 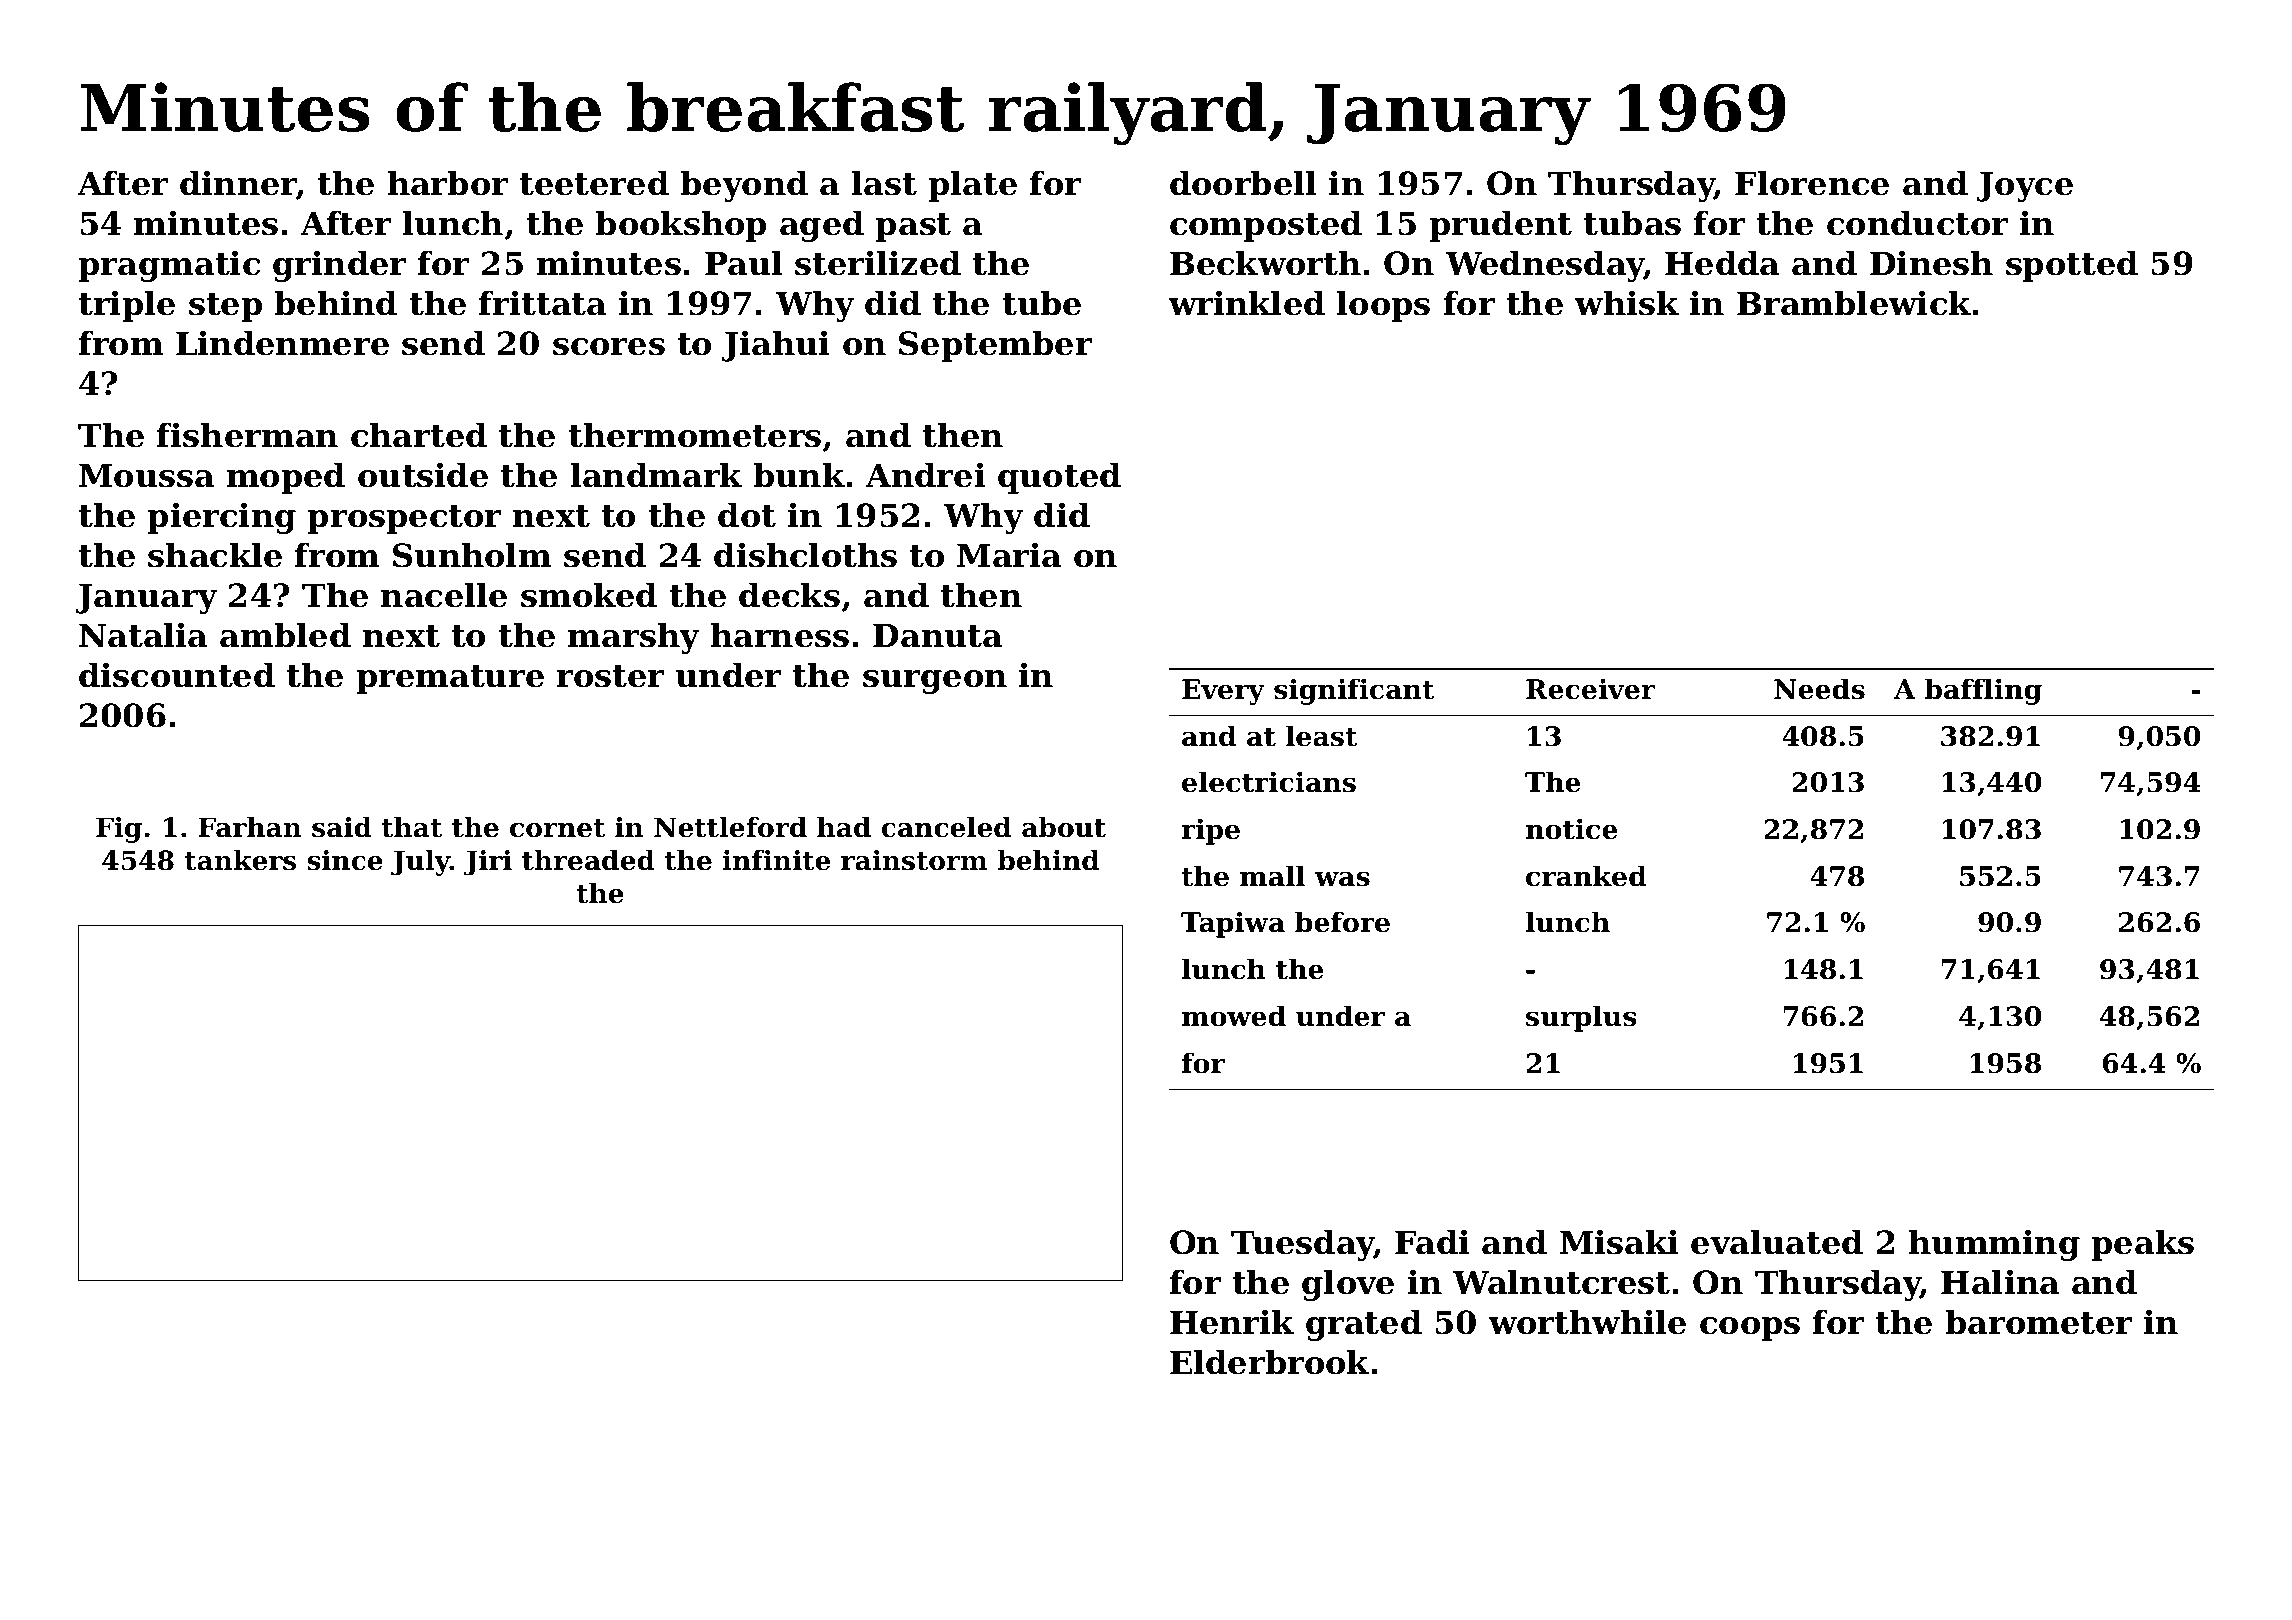 What do you see at coordinates (1983, 691) in the page?
I see `baffling` at bounding box center [1983, 691].
